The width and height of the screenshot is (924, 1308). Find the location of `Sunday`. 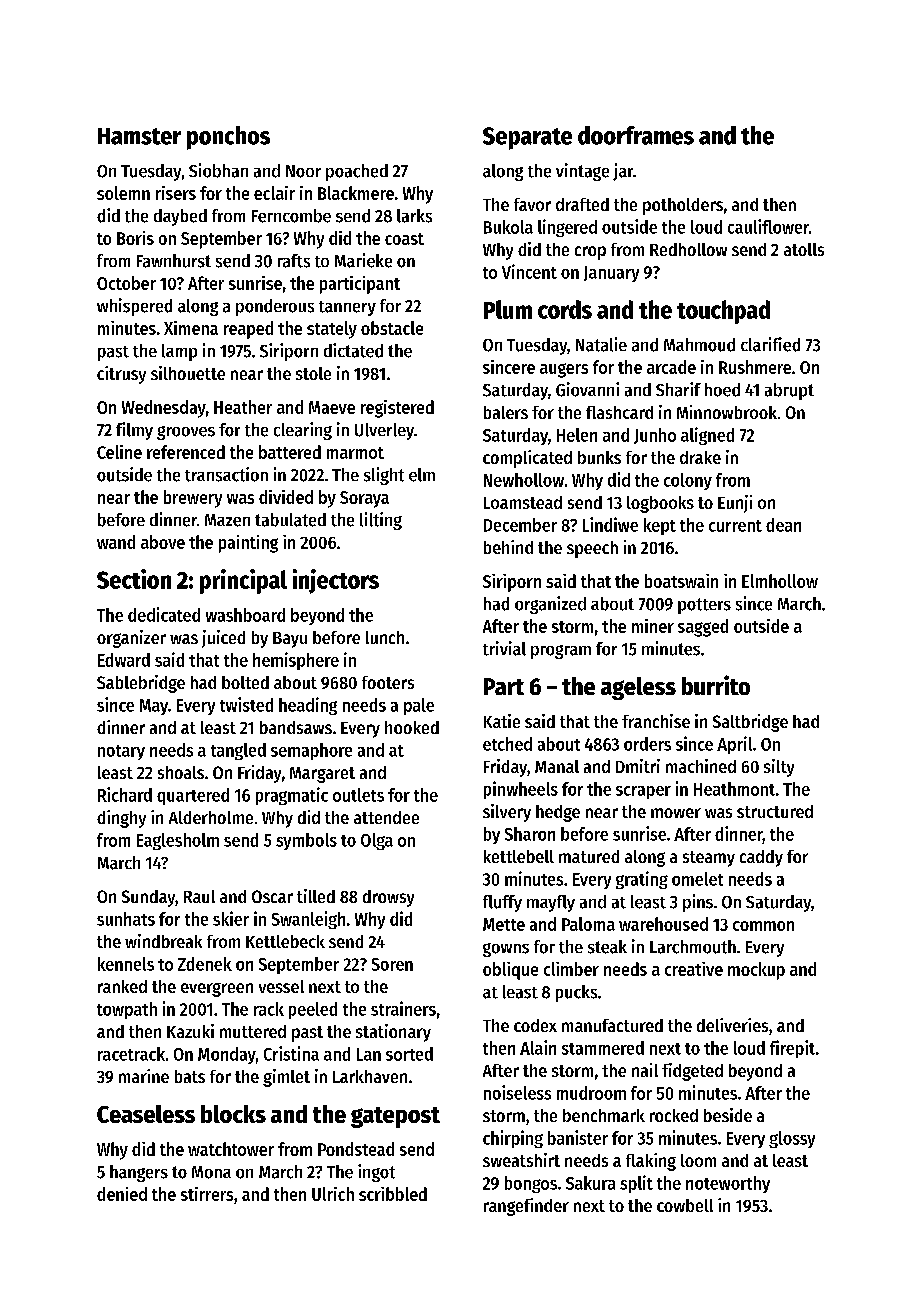

Sunday is located at coordinates (148, 898).
